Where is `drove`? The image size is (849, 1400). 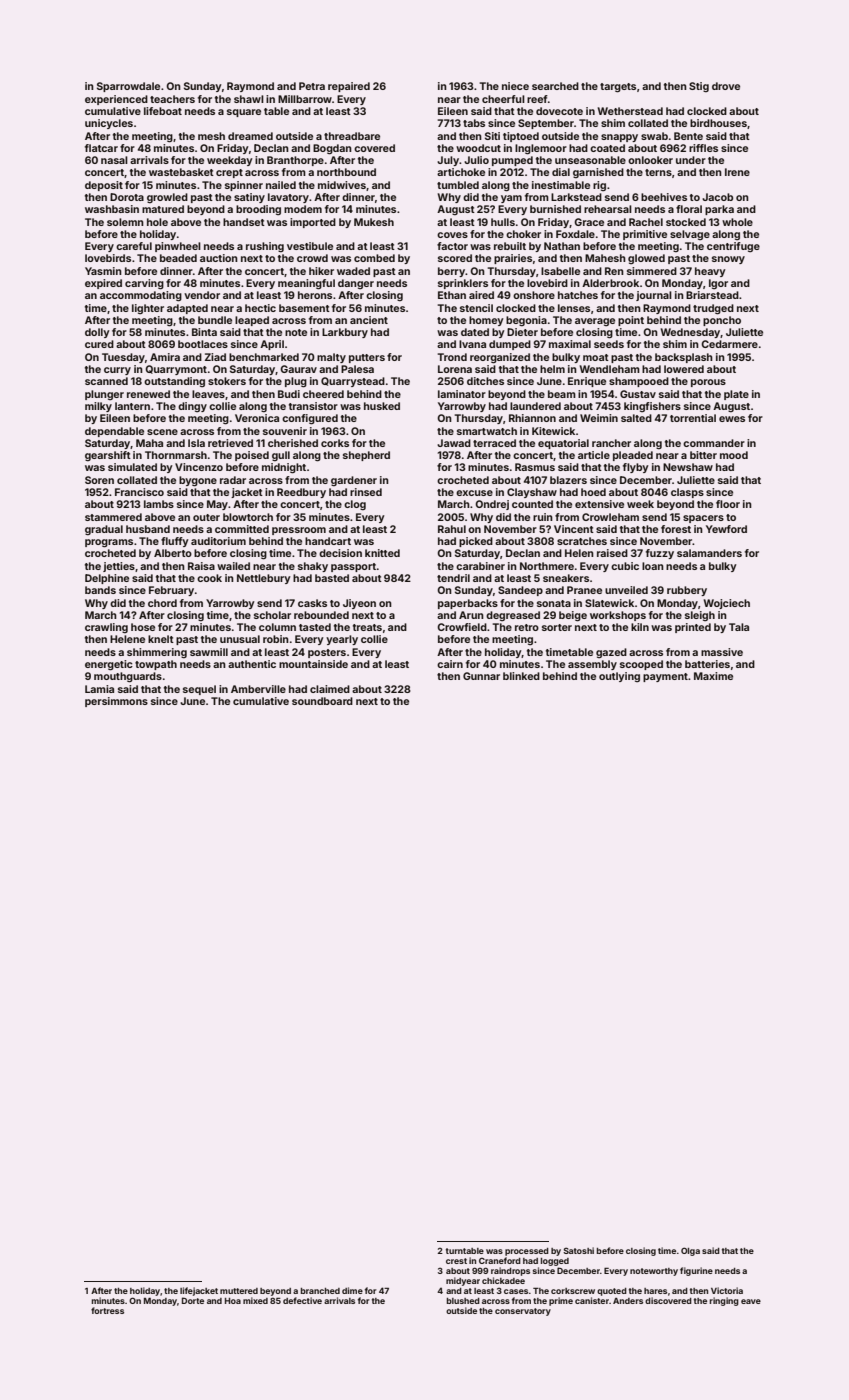
drove is located at coordinates (726, 86).
